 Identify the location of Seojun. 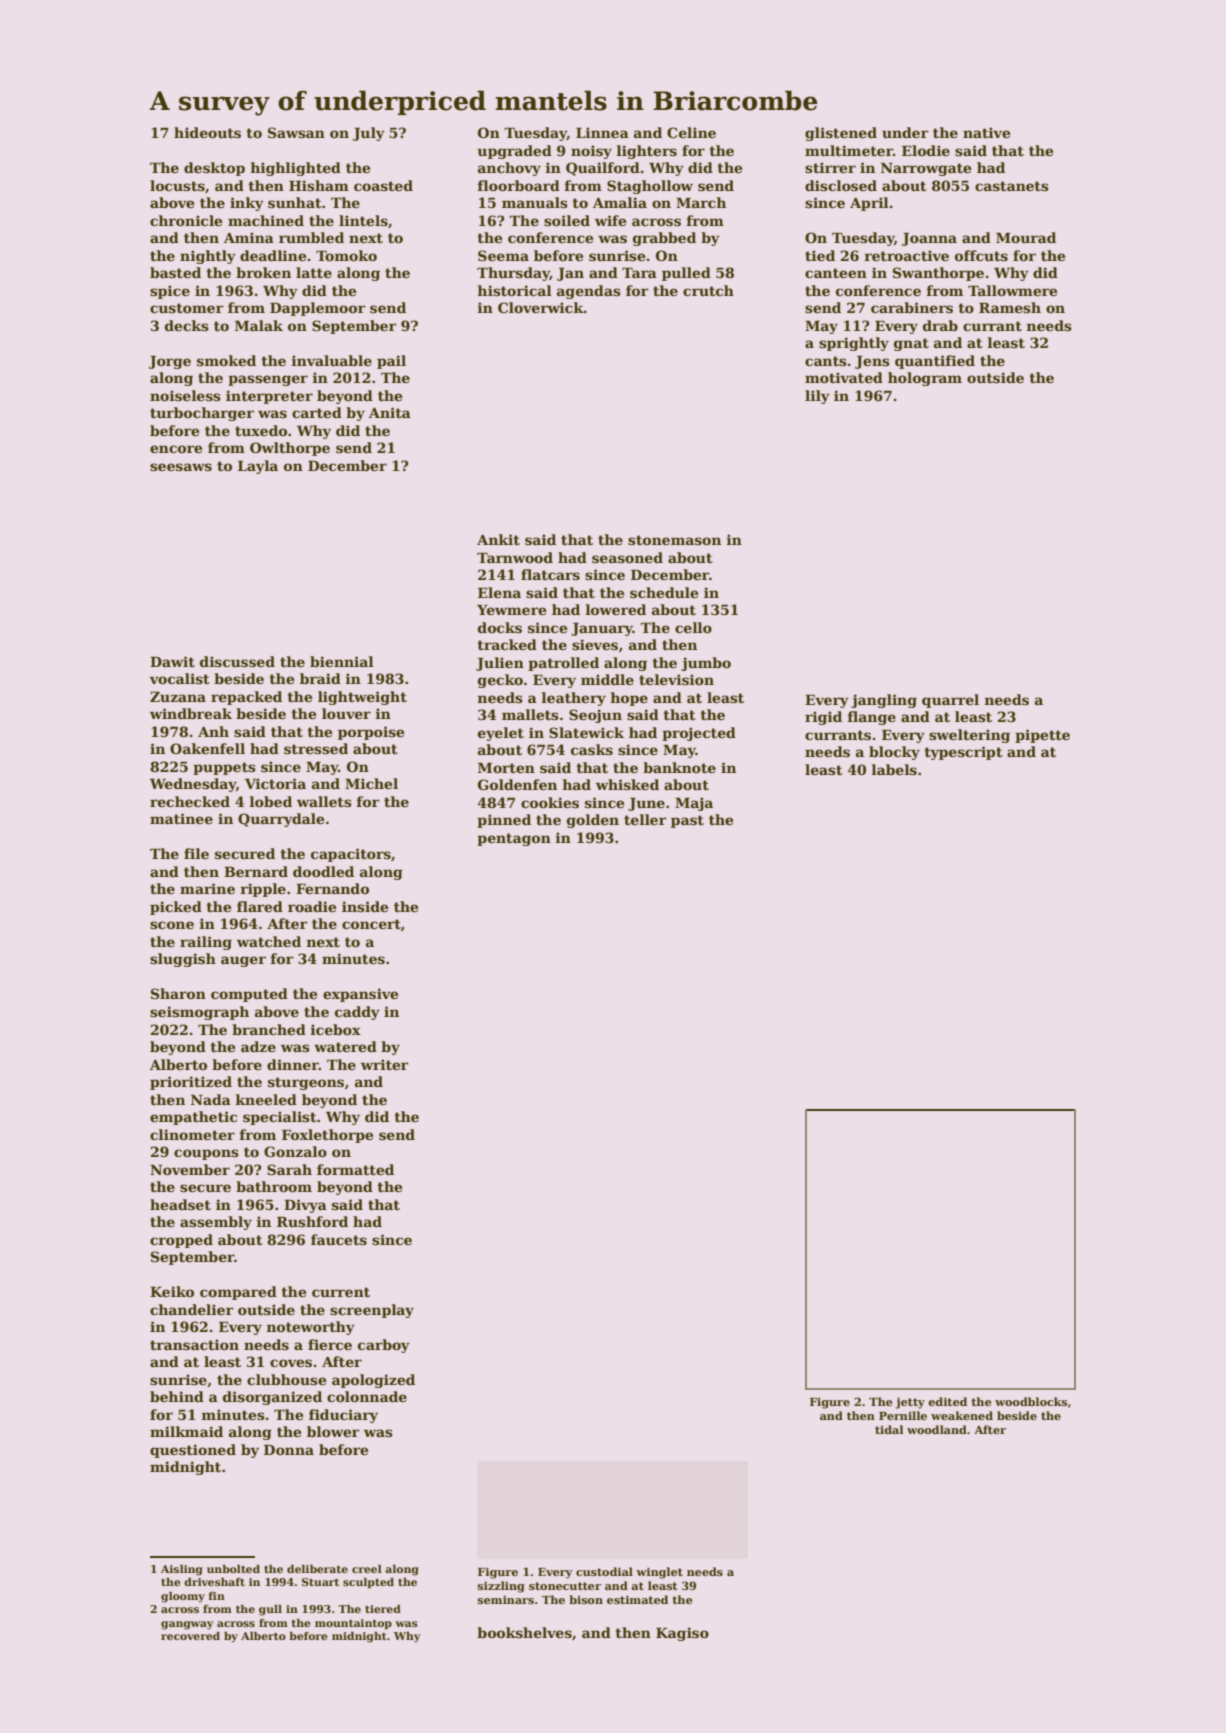
(595, 716).
